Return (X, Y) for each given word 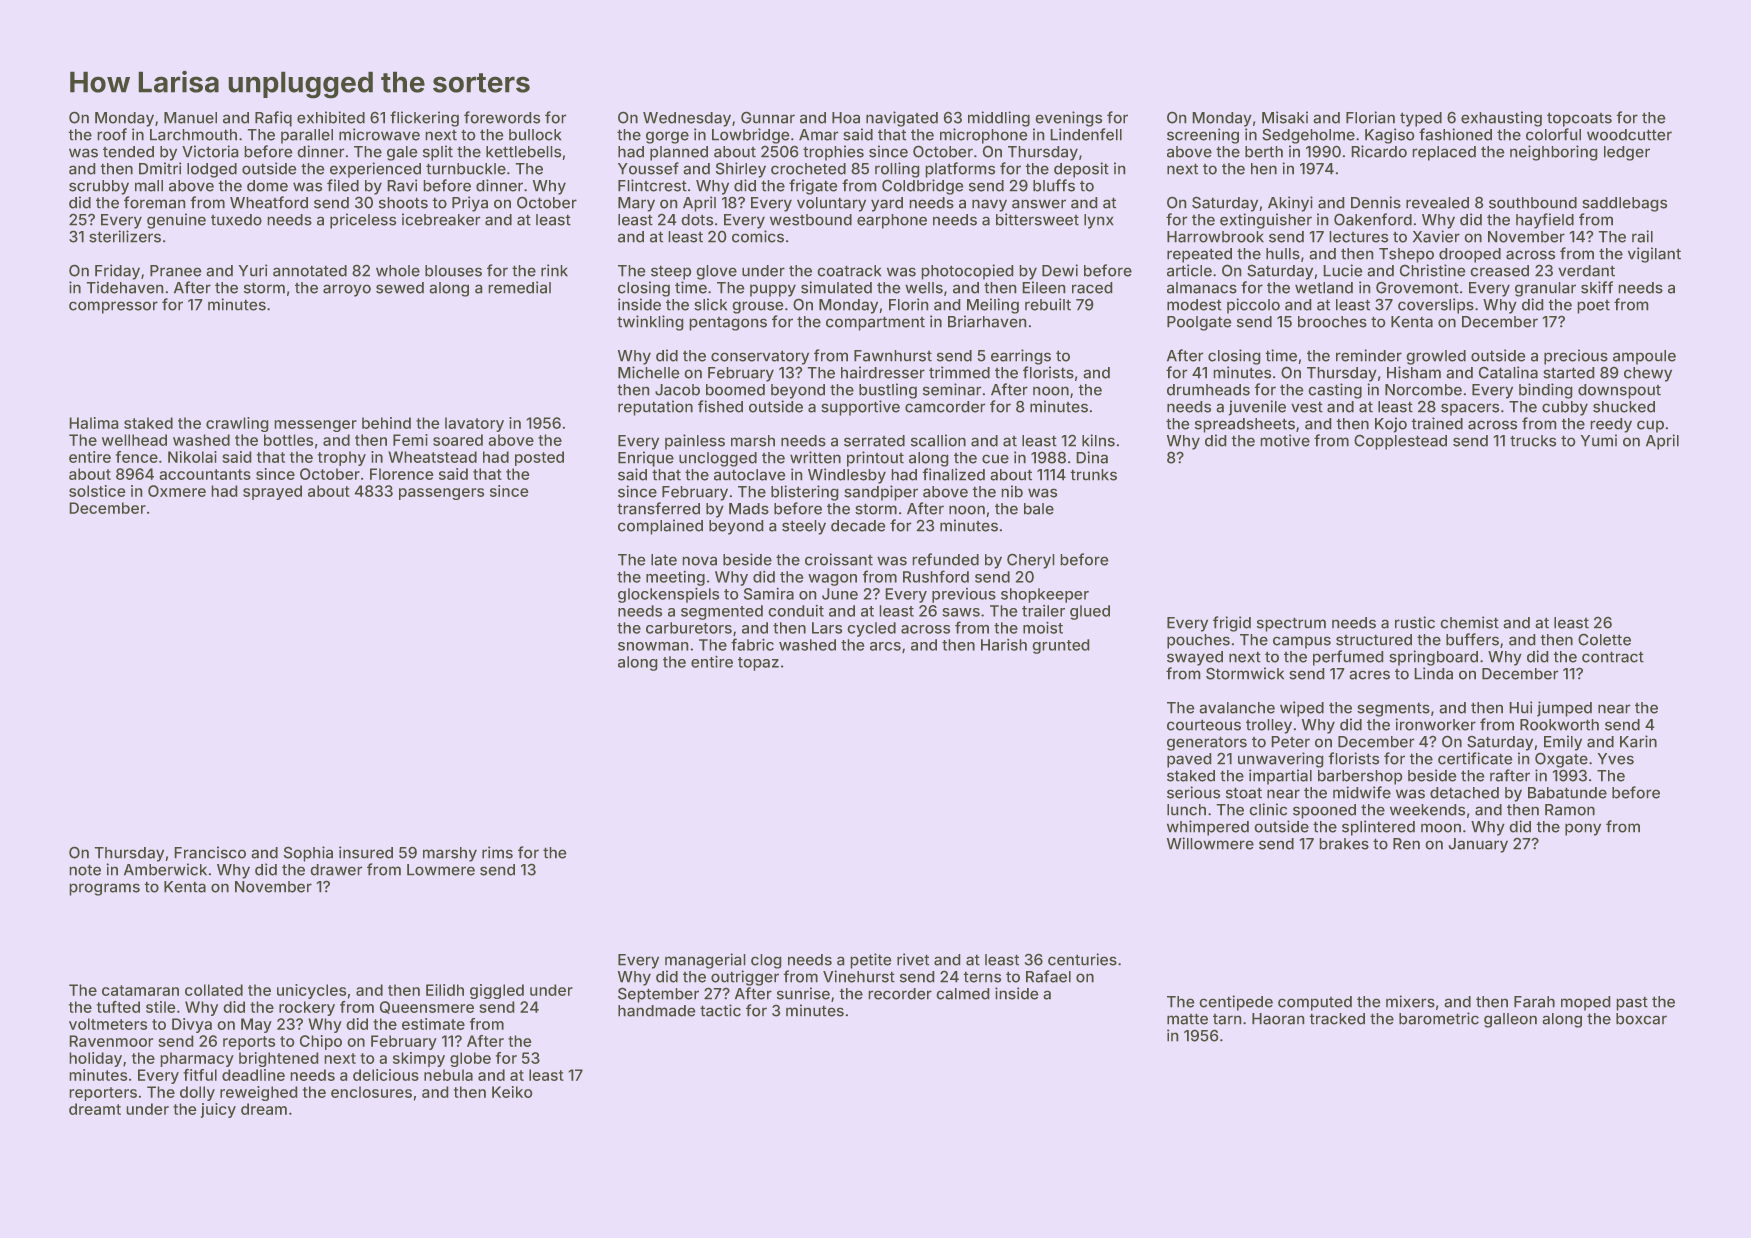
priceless (363, 221)
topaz (758, 664)
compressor (113, 307)
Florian (1370, 117)
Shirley (741, 170)
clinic (1268, 809)
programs (105, 889)
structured (1374, 640)
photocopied (967, 272)
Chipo (321, 1042)
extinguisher (1266, 221)
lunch (1186, 810)
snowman (653, 646)
